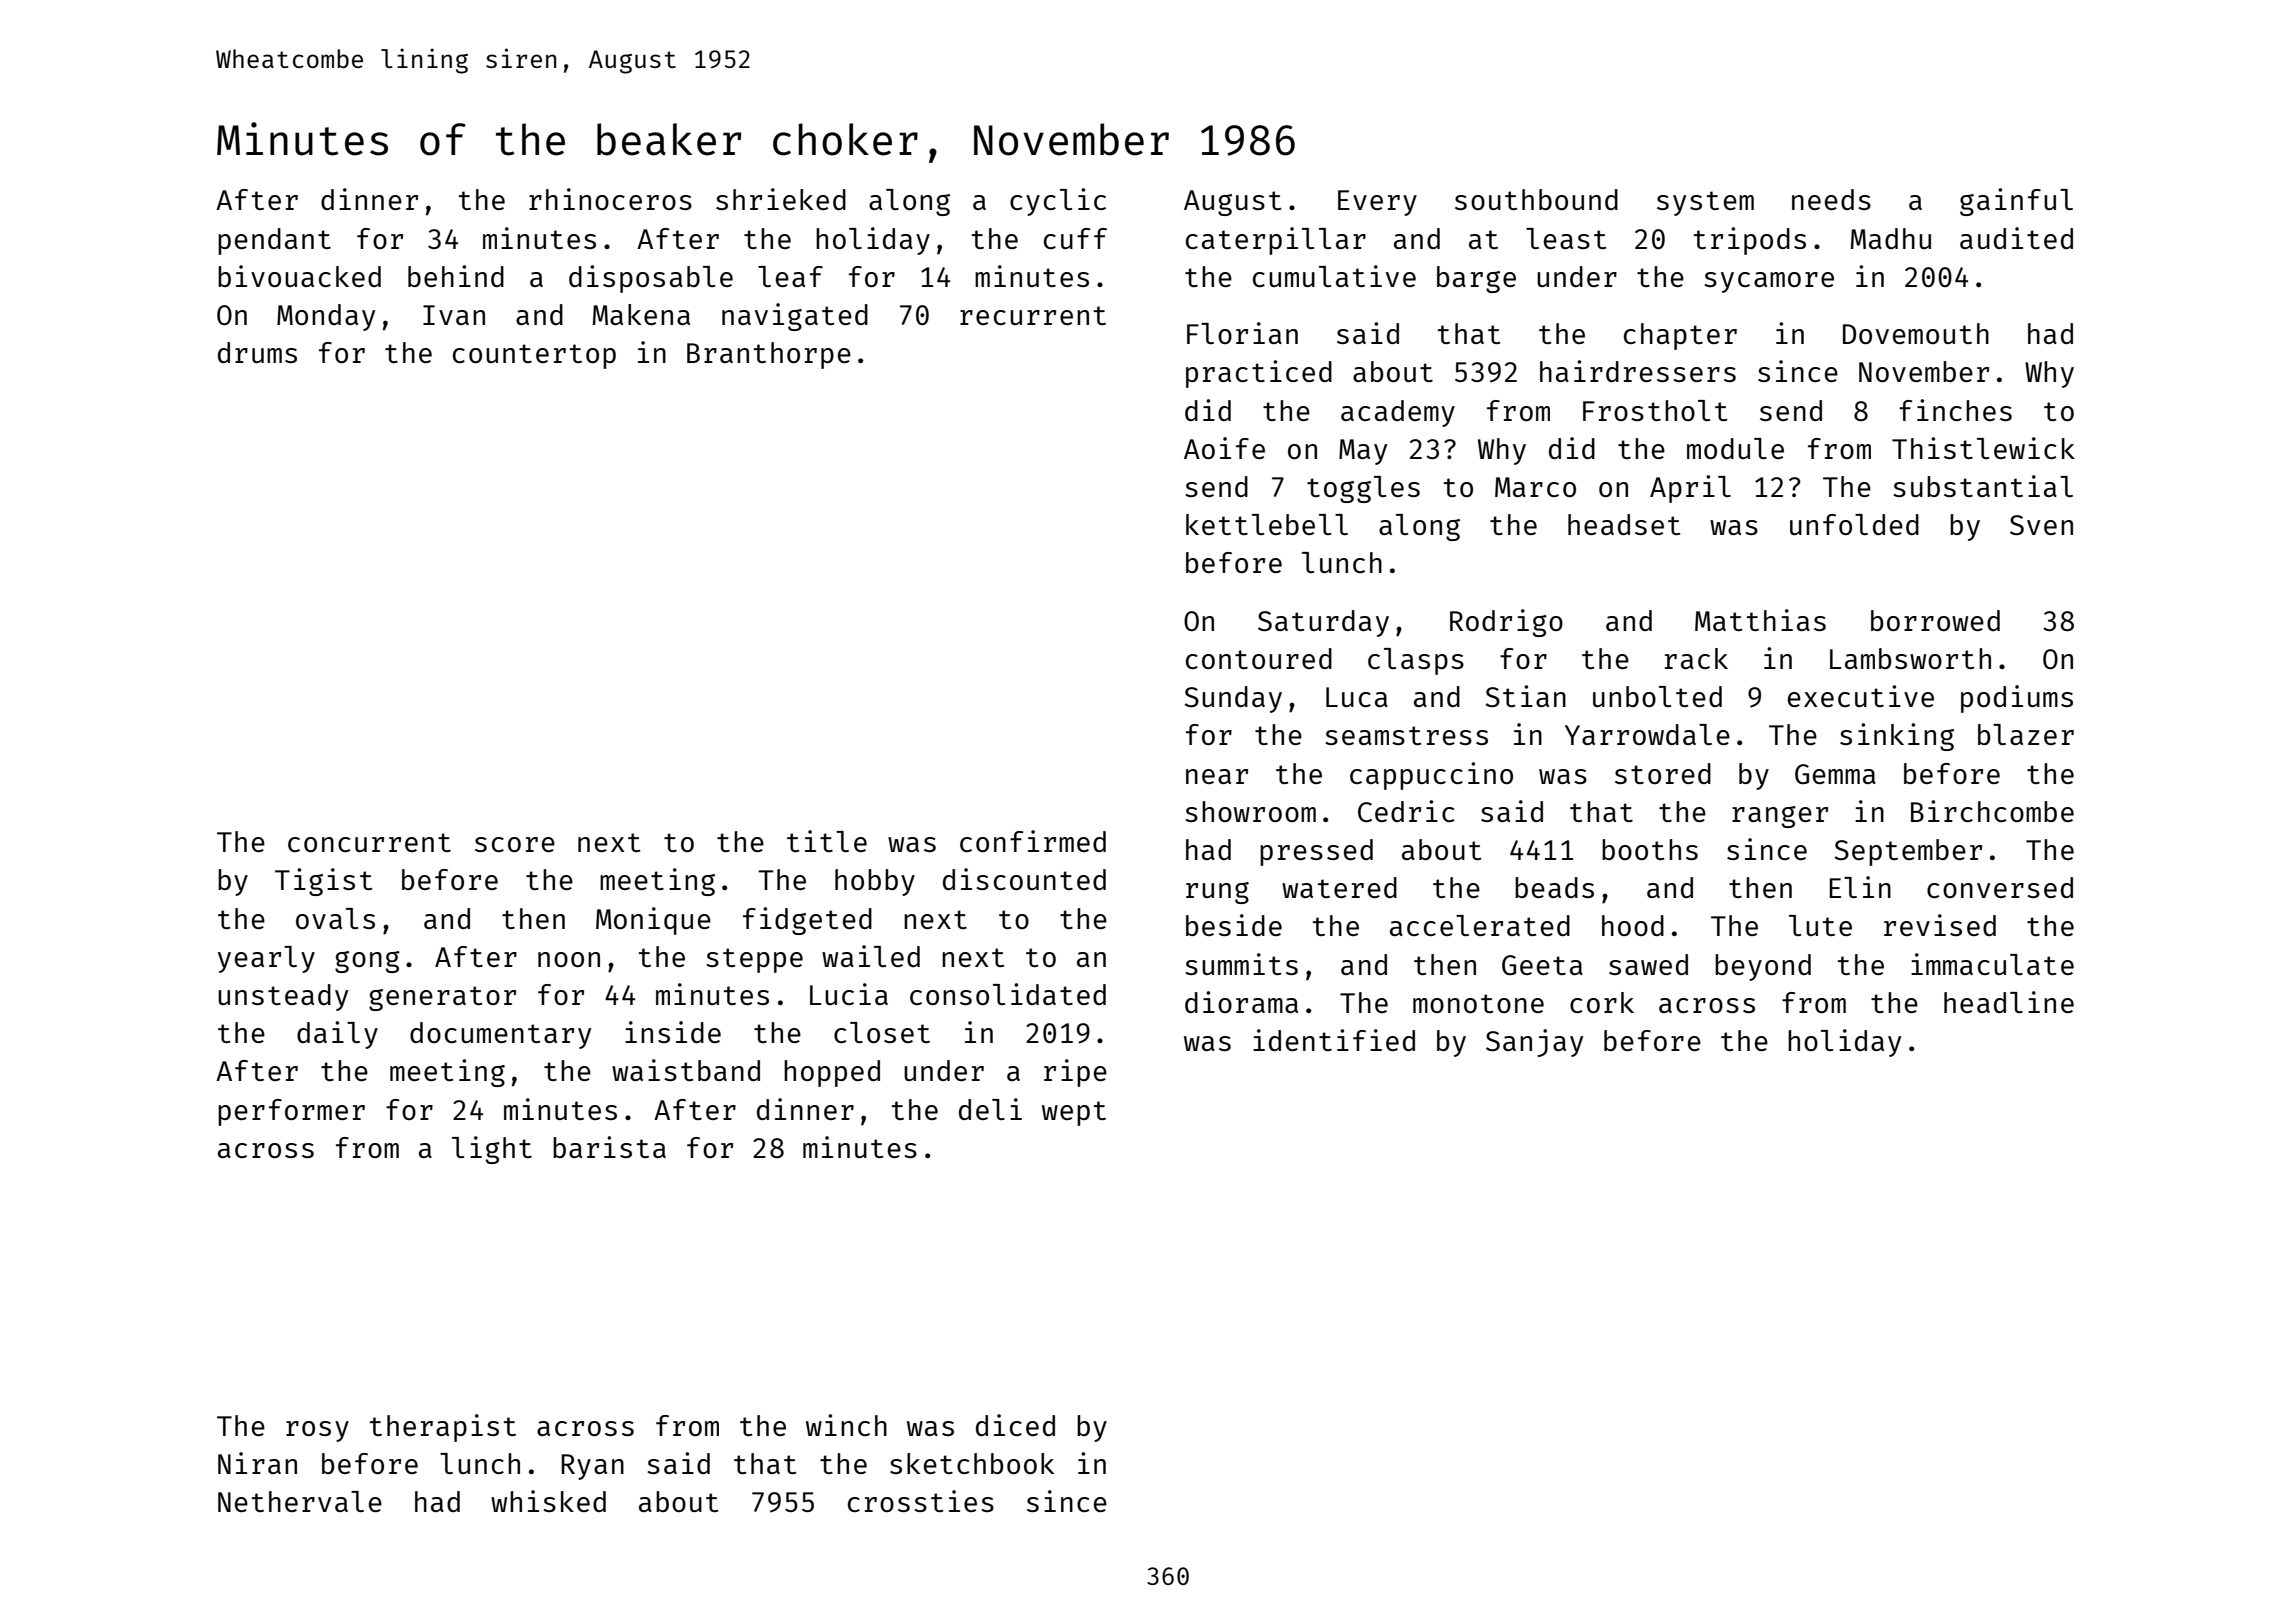 This screenshot has height=1620, width=2292. I want to click on score, so click(515, 844).
